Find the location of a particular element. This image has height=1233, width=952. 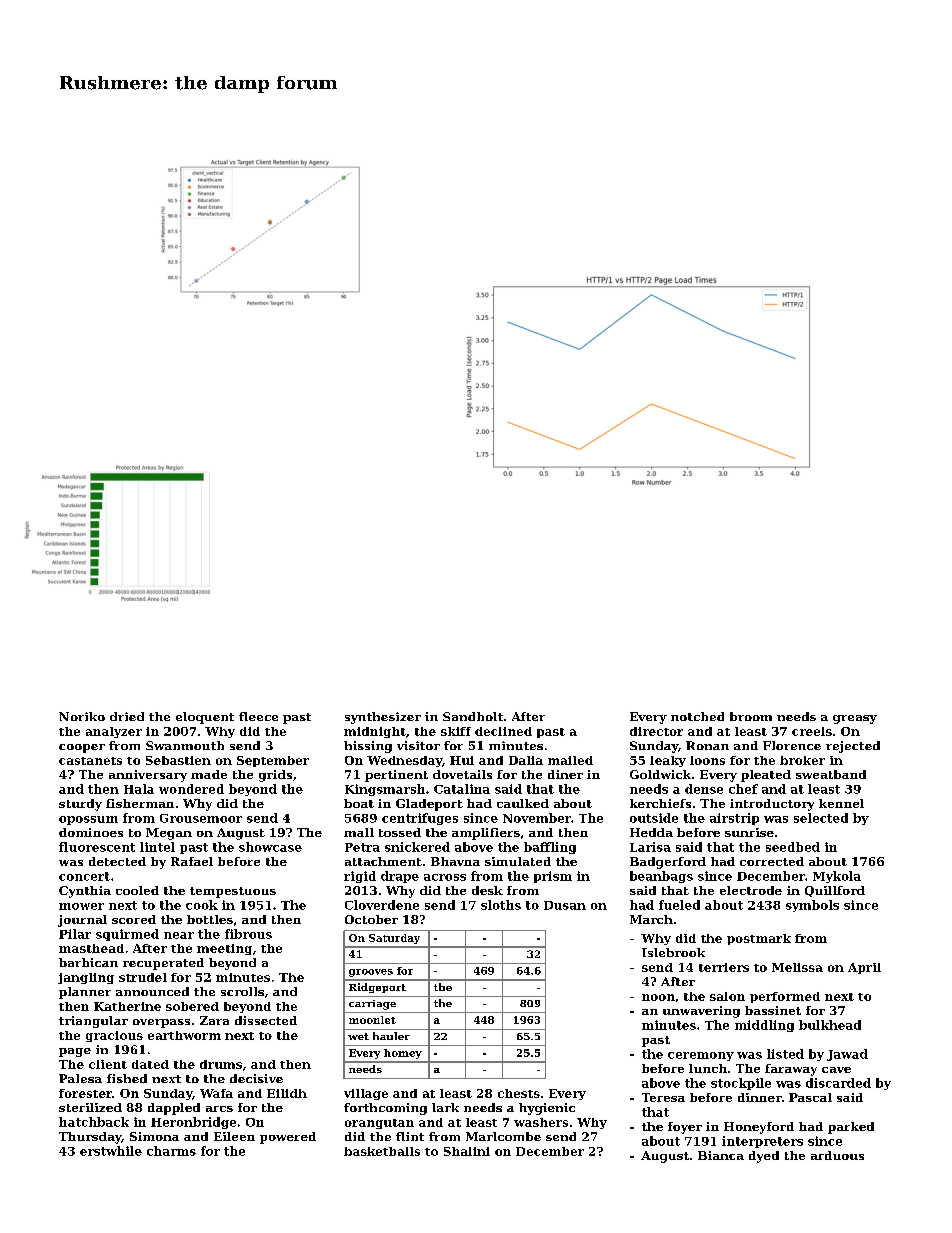

Melissa is located at coordinates (797, 967).
